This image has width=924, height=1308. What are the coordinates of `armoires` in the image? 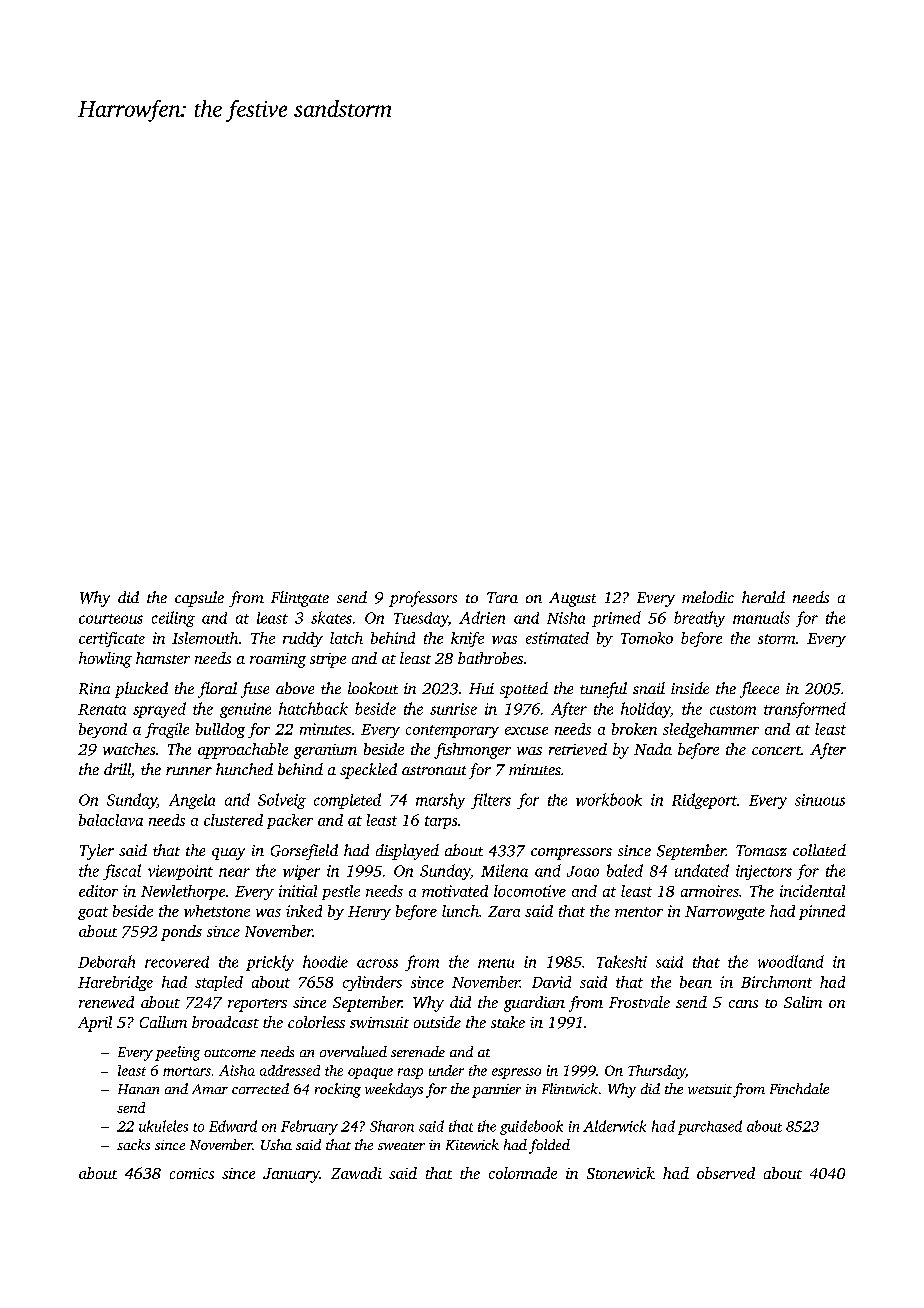 It's located at (710, 891).
